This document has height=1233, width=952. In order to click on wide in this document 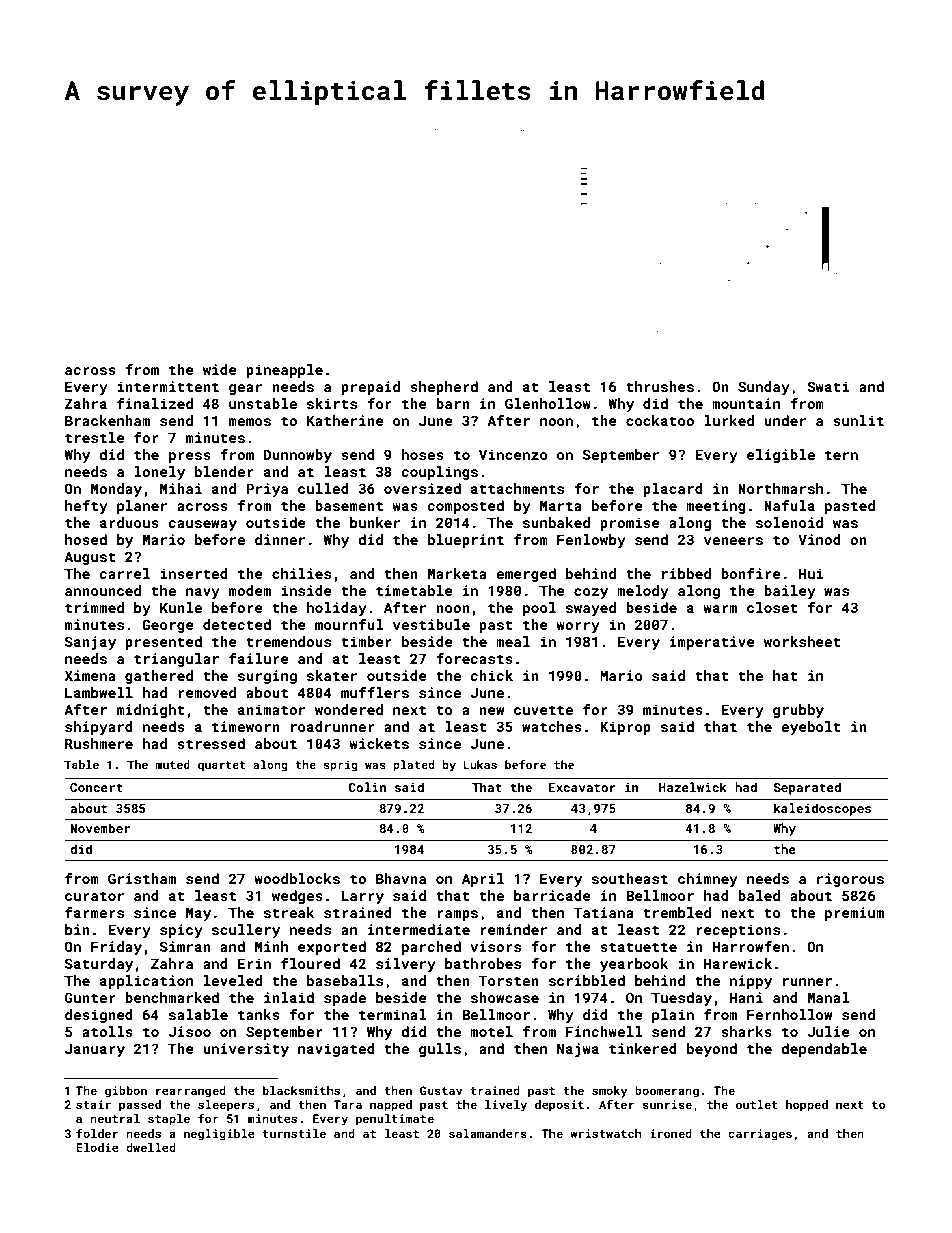, I will do `click(220, 369)`.
